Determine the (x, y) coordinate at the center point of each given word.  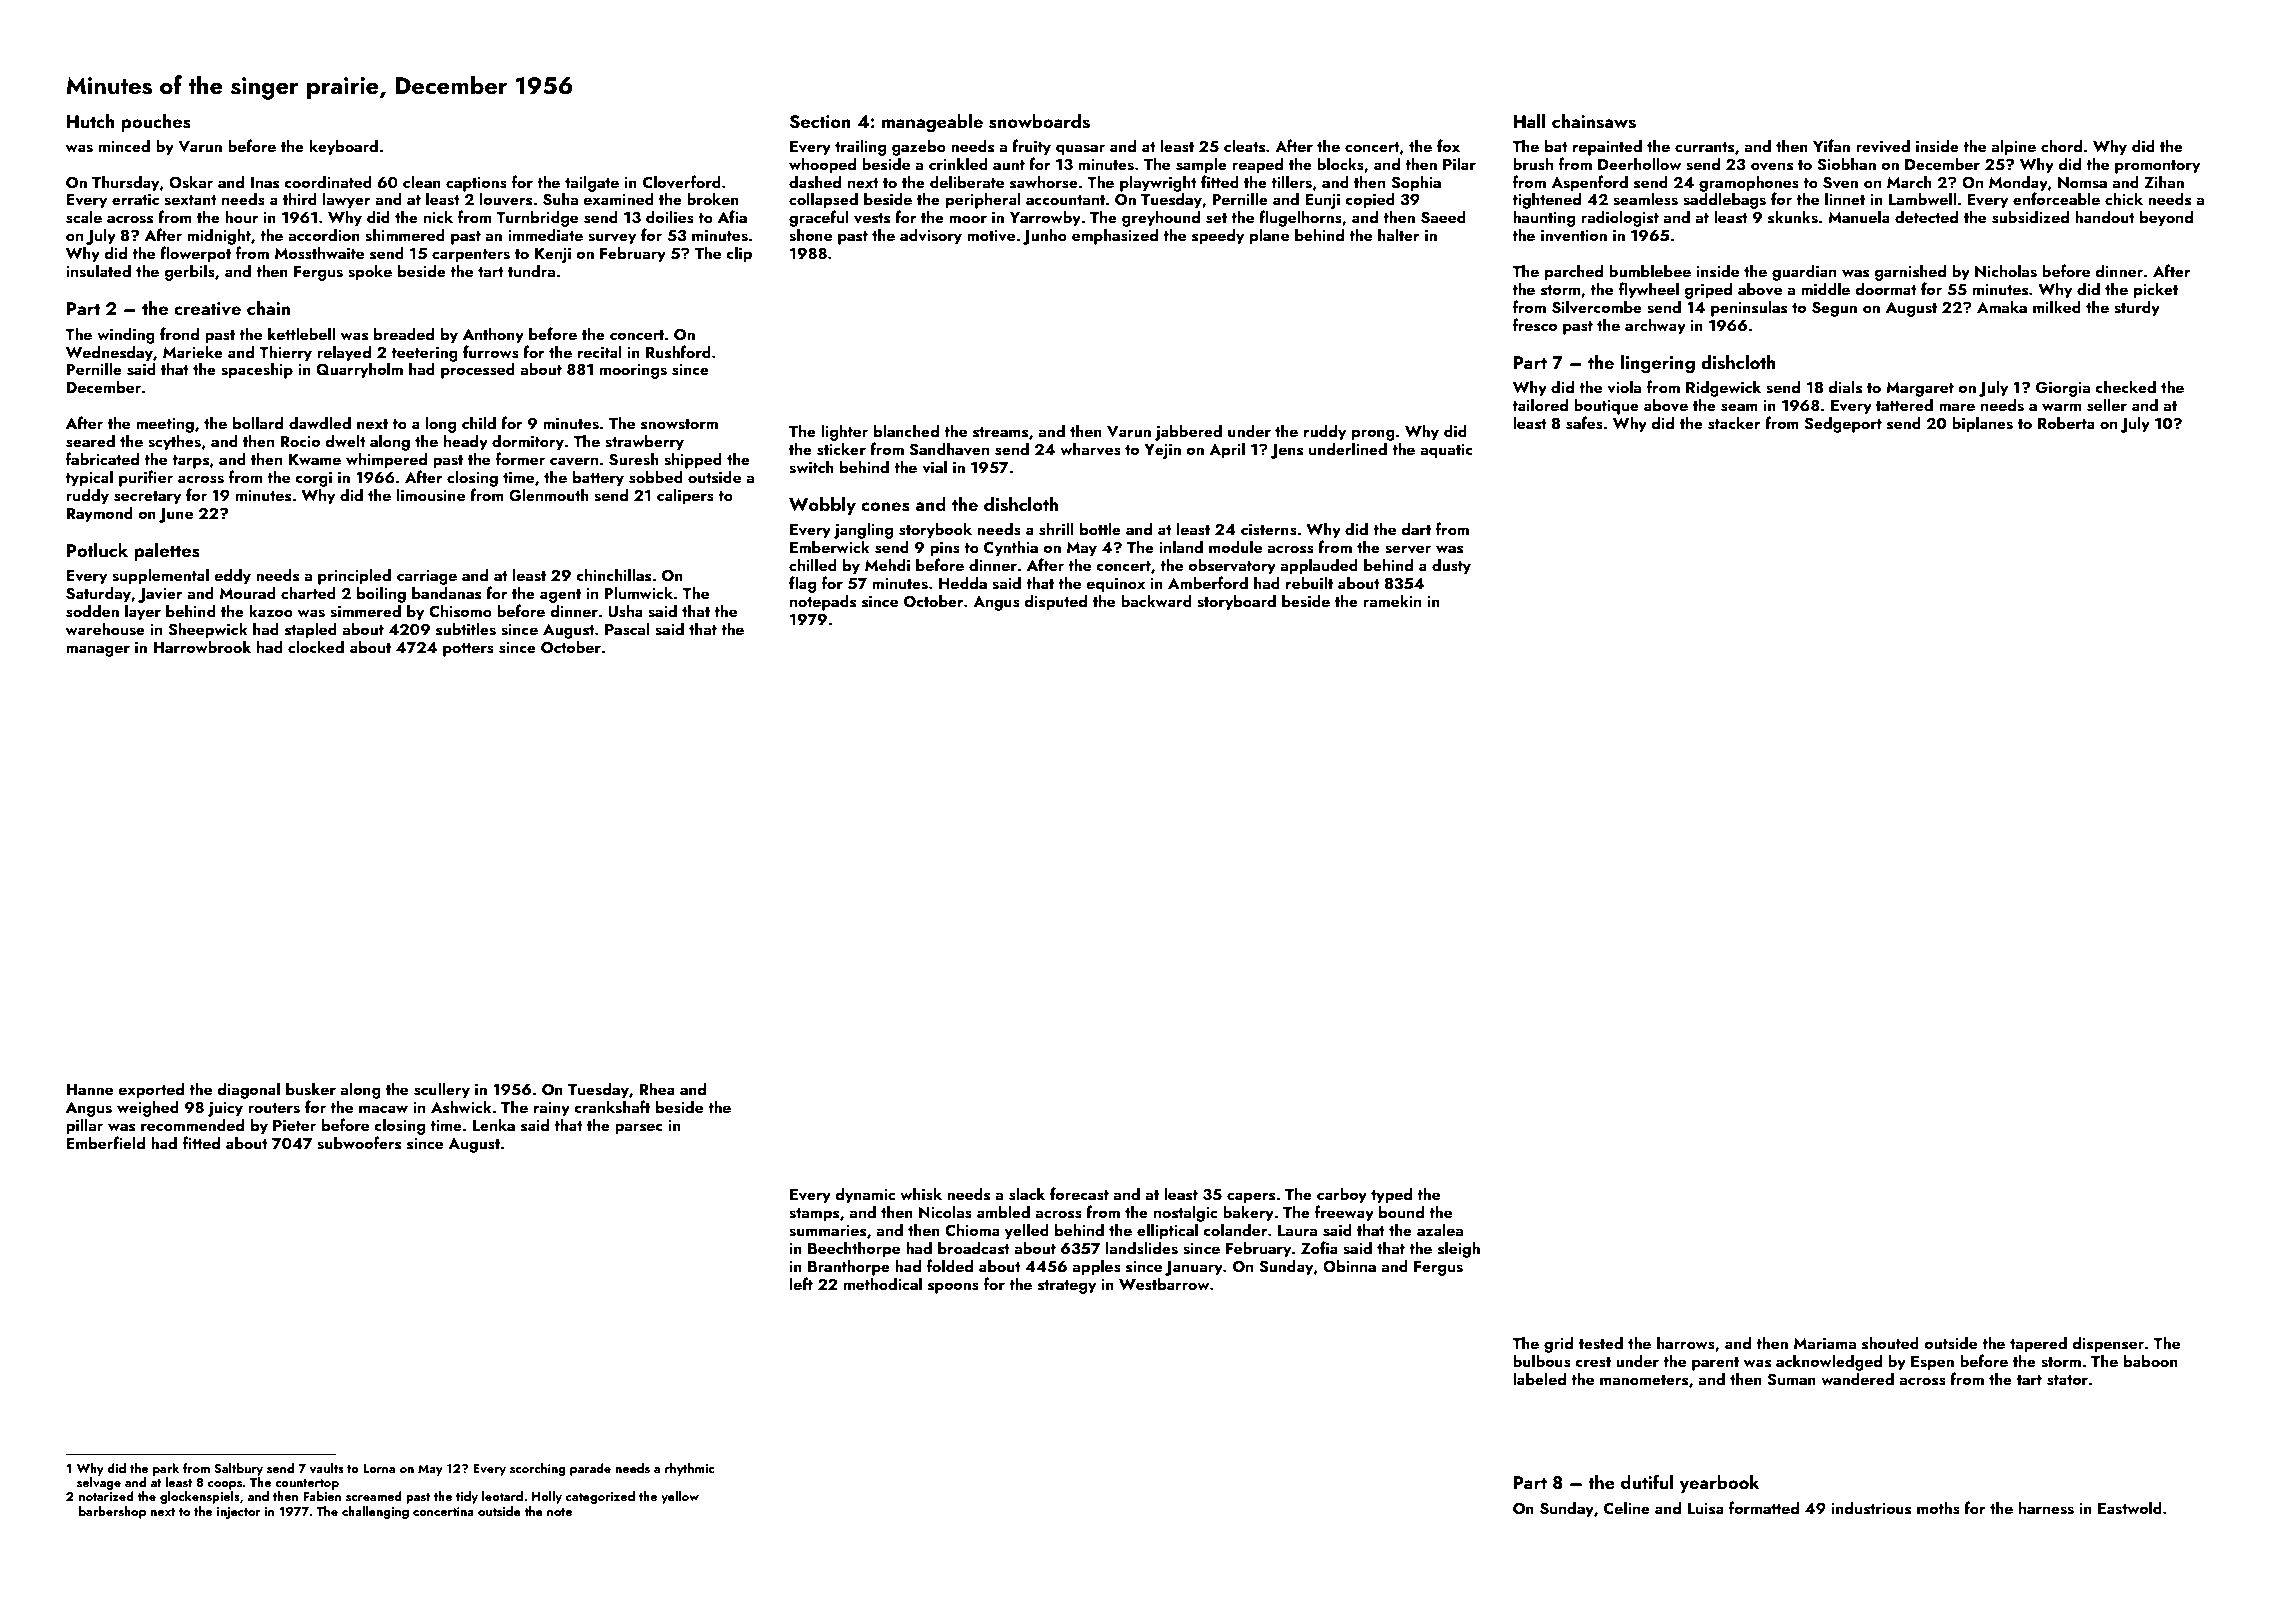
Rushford (678, 352)
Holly (547, 1497)
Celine (1627, 1507)
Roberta (2066, 422)
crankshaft (612, 1107)
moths (1938, 1508)
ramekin (1392, 600)
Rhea (657, 1088)
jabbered (1188, 432)
